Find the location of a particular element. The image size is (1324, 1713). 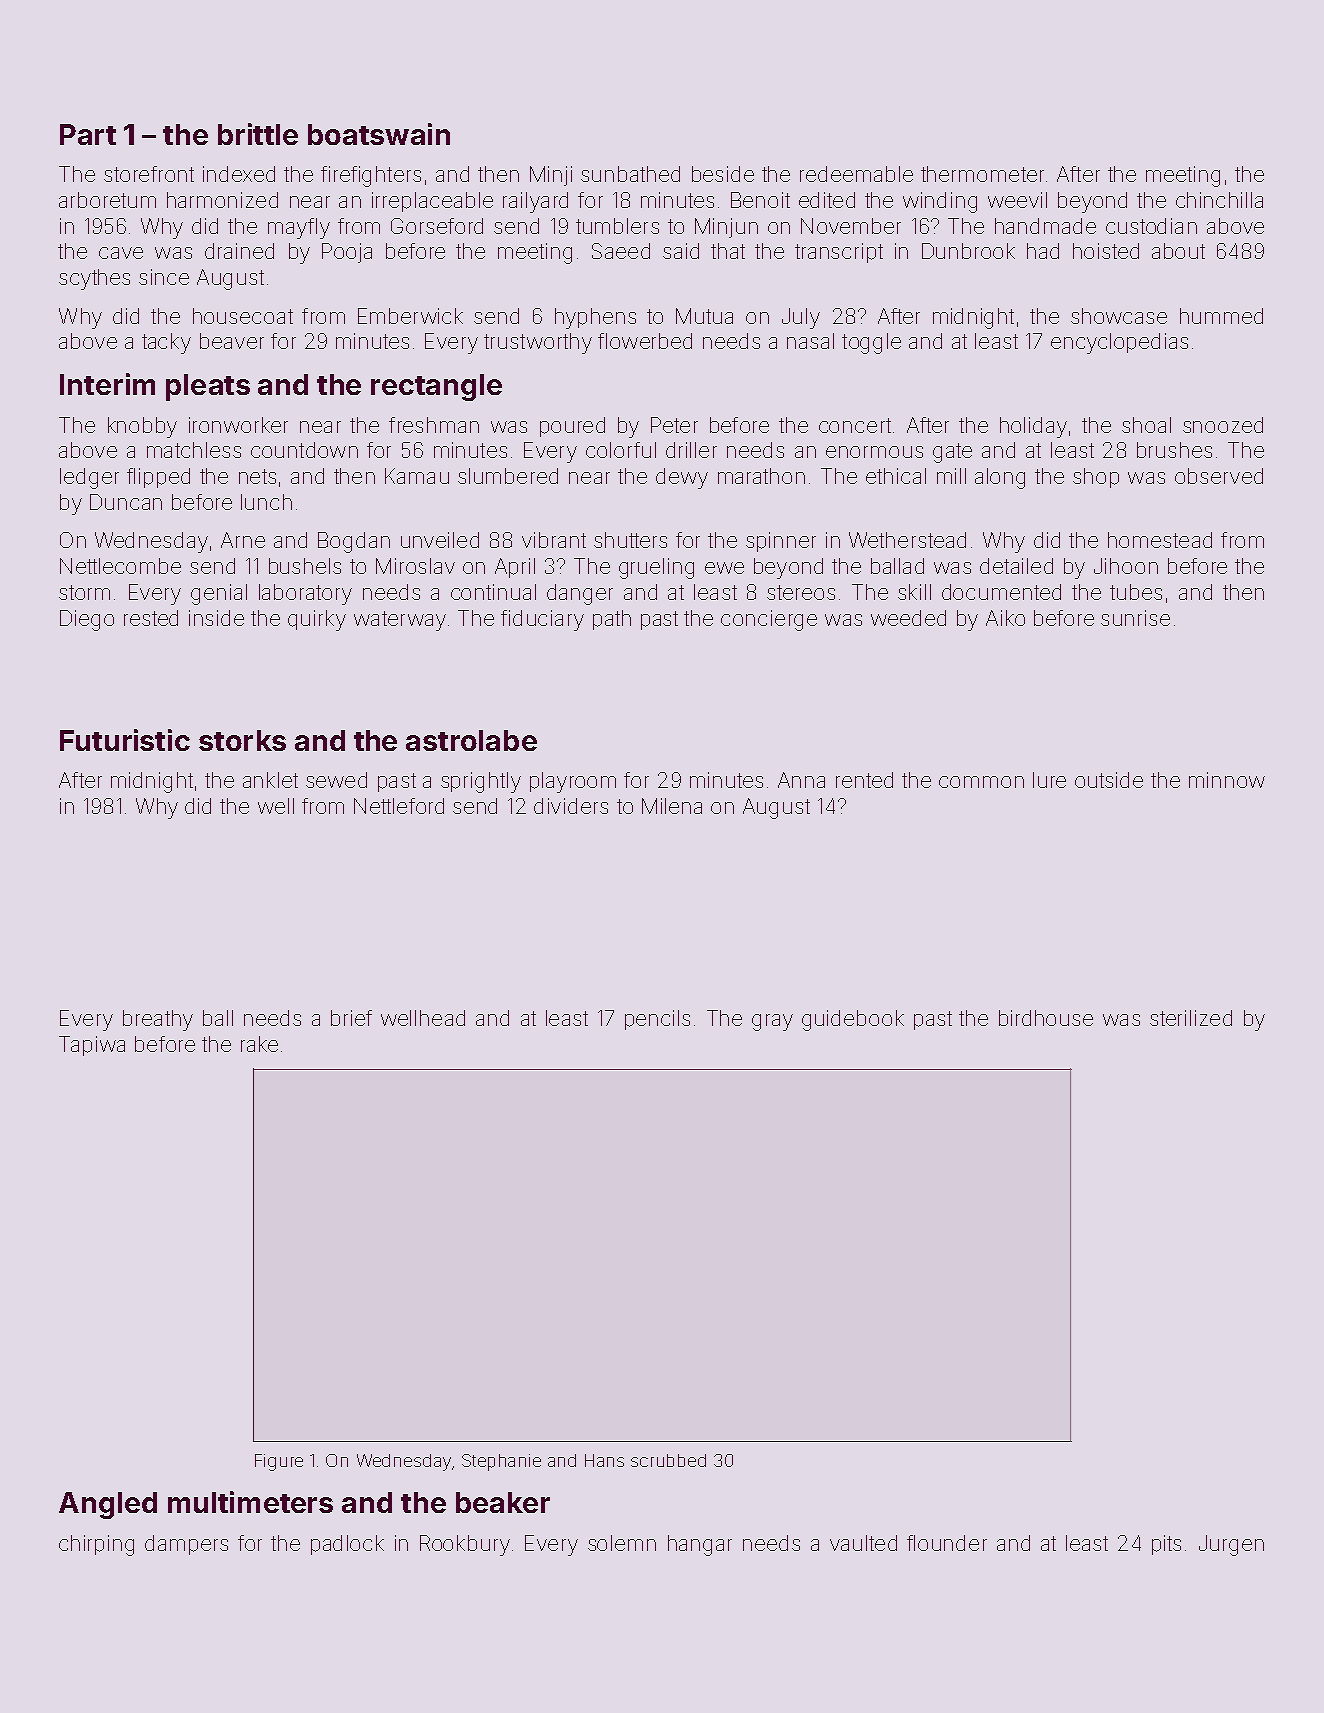

Futuristic is located at coordinates (125, 740).
